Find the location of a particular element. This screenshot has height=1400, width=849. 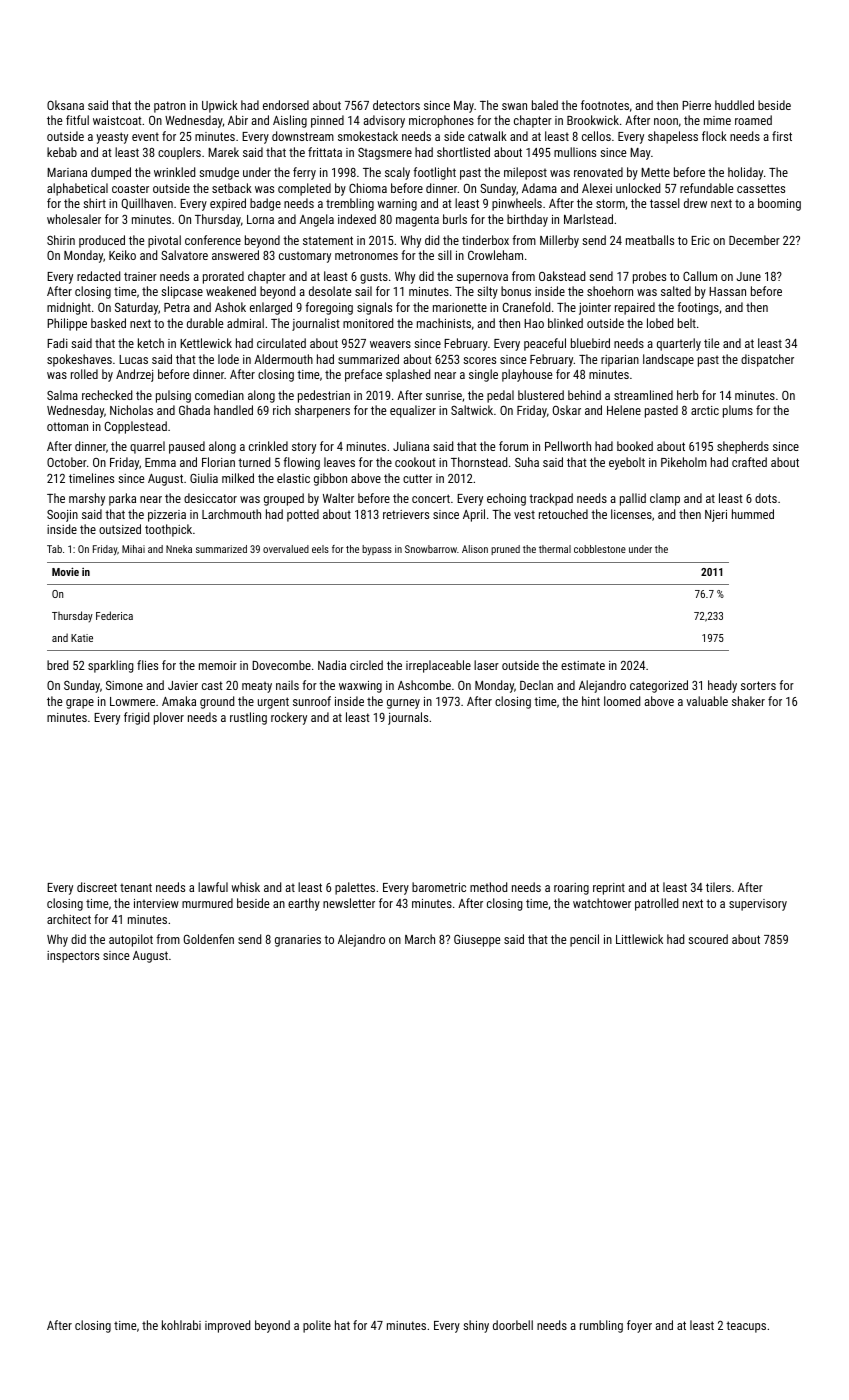

holiday is located at coordinates (745, 173).
